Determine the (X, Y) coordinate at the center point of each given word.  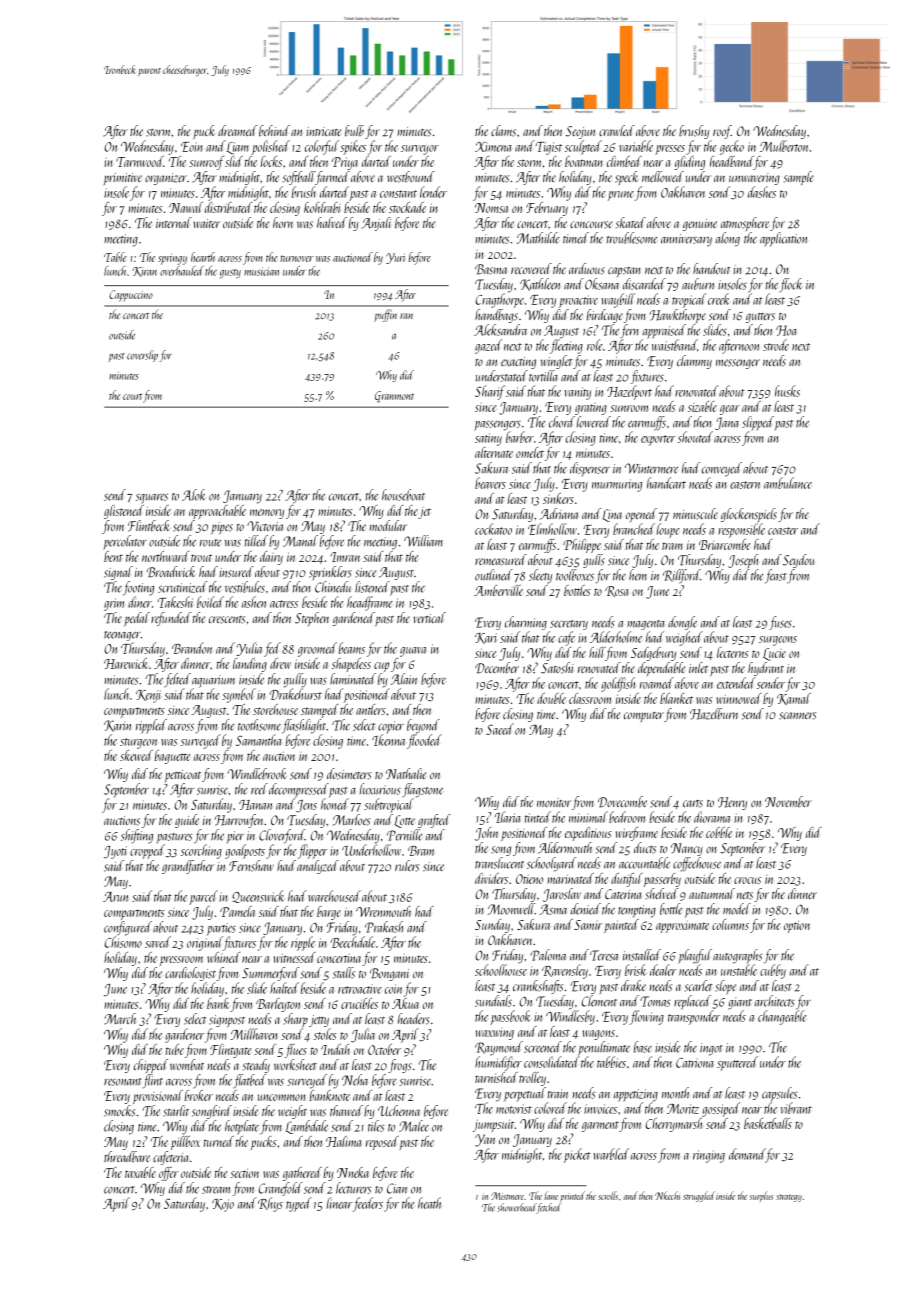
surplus (762, 1196)
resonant (123, 1082)
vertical (429, 617)
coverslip (142, 356)
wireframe (637, 834)
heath (429, 1203)
